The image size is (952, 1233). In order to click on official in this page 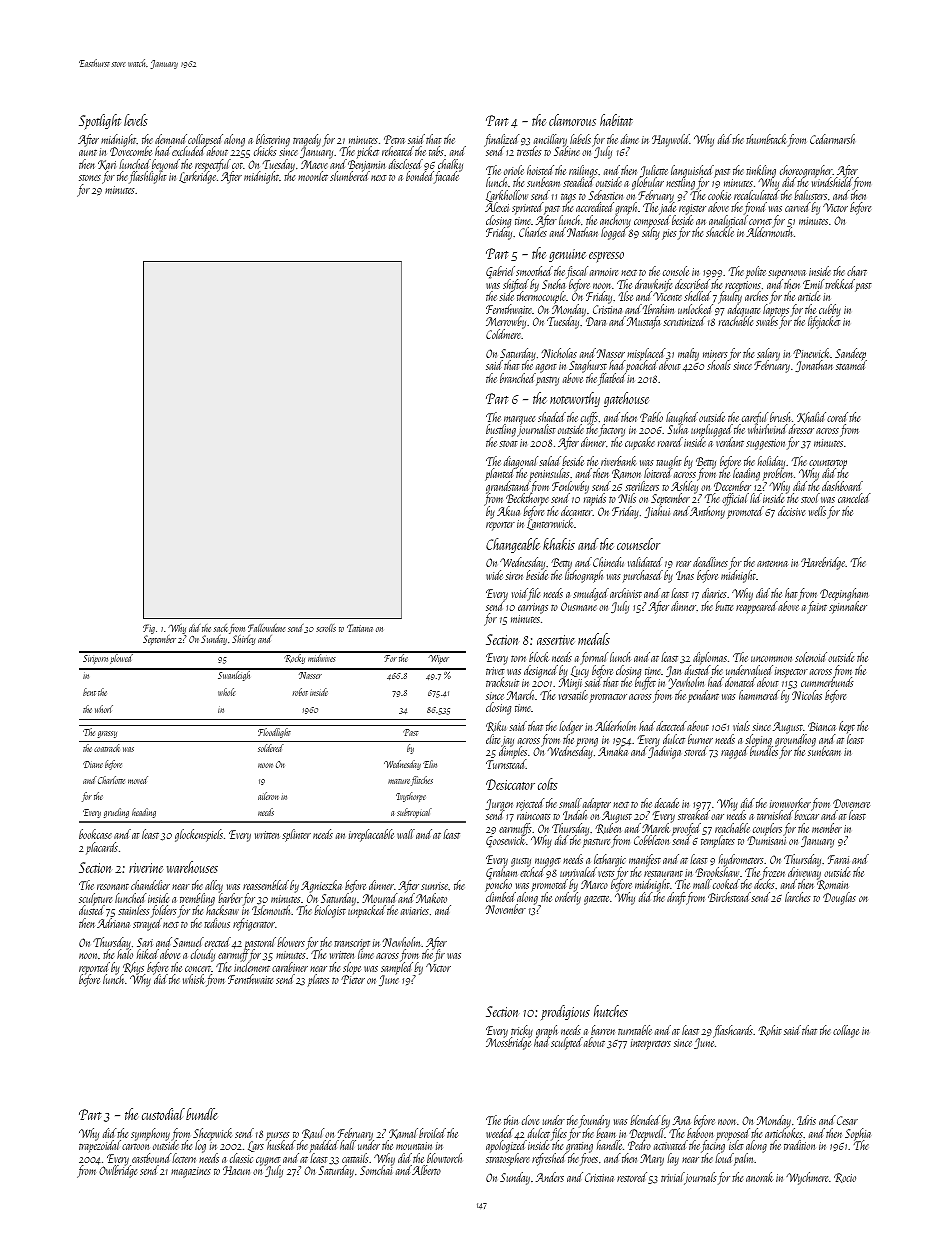, I will do `click(735, 499)`.
